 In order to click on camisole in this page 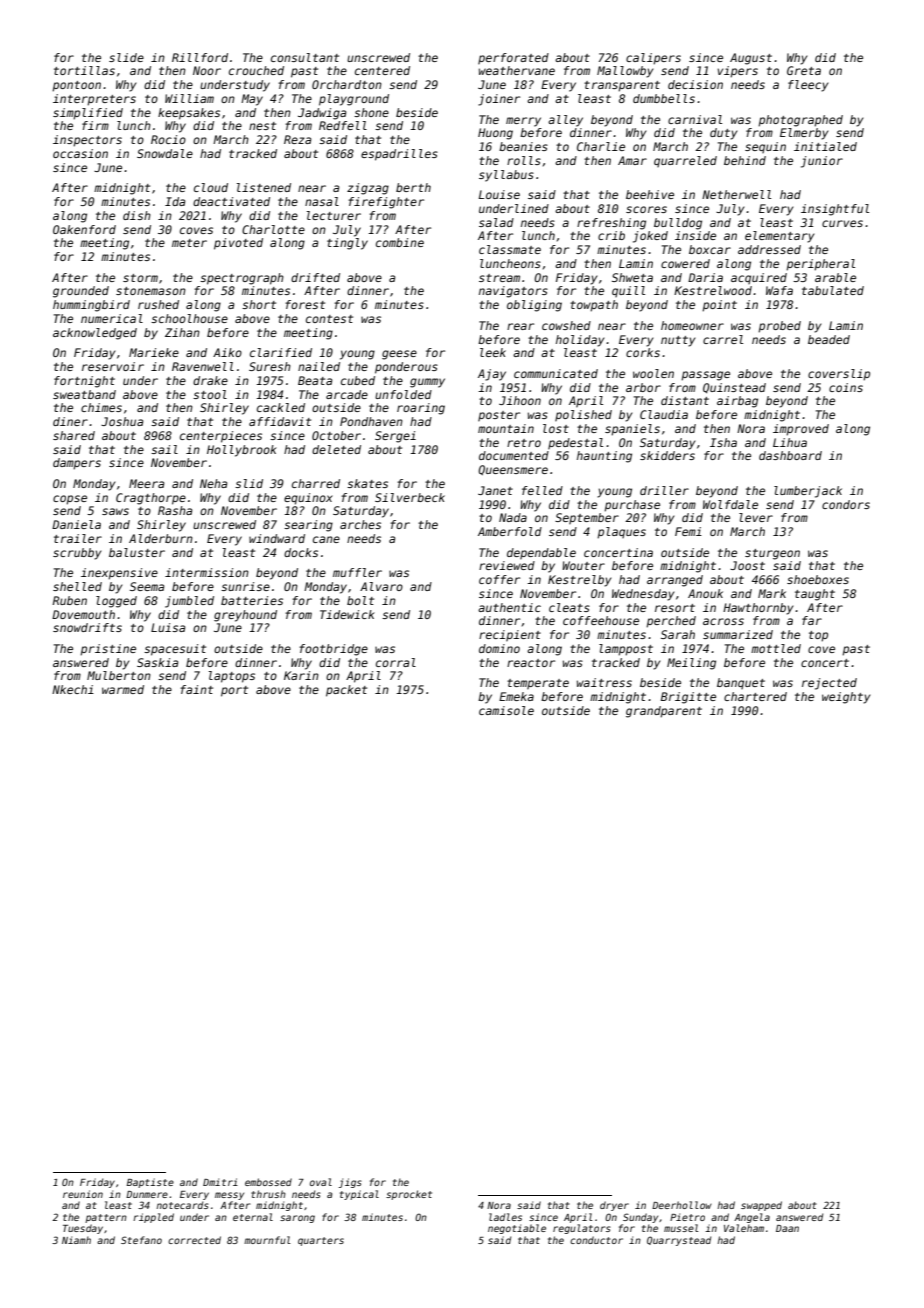, I will do `click(506, 710)`.
